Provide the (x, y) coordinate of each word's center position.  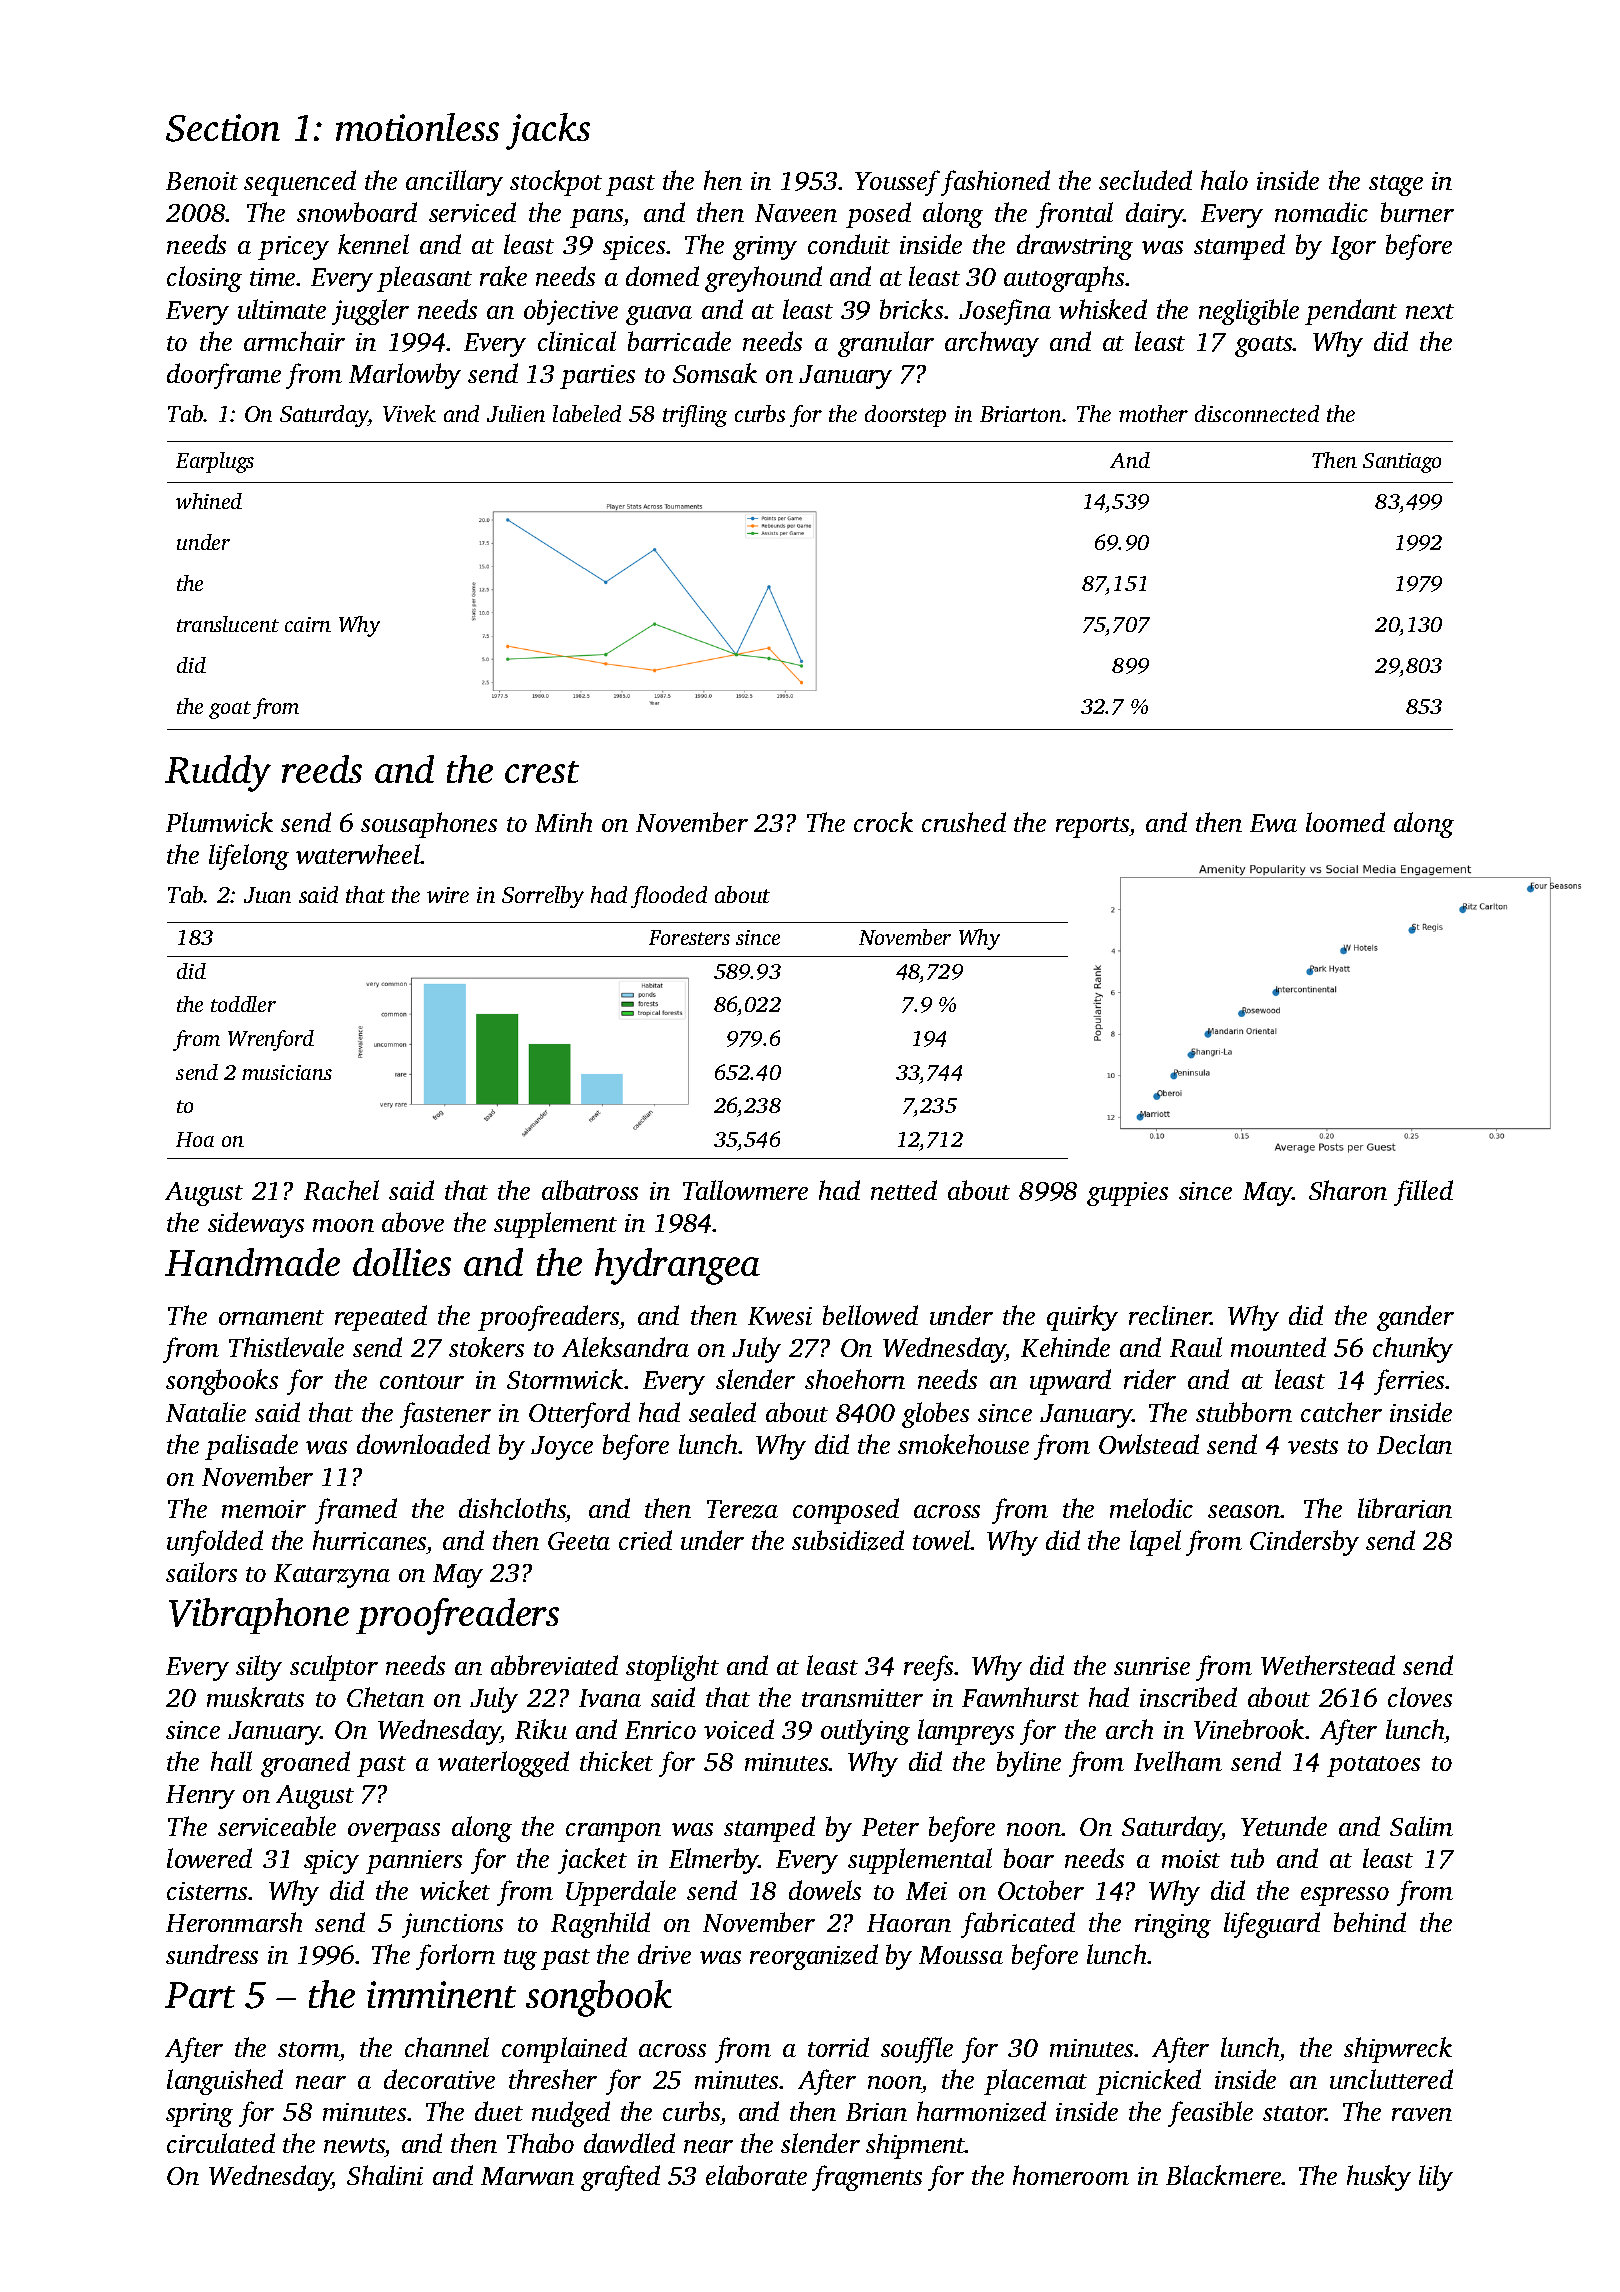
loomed (1345, 822)
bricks (911, 309)
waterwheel (358, 854)
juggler (370, 312)
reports (1093, 827)
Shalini (385, 2175)
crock (883, 822)
